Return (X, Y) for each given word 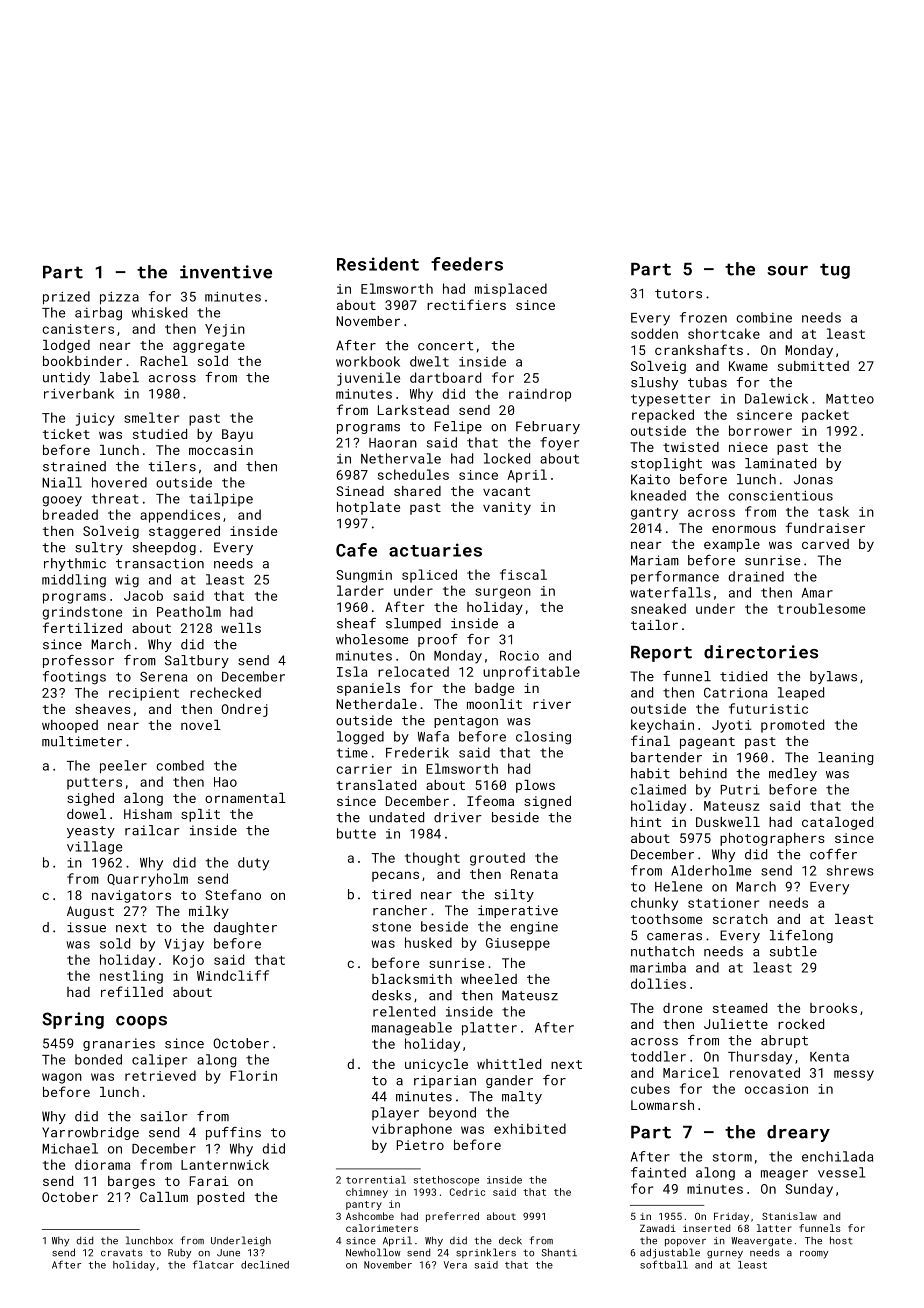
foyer (559, 444)
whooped (70, 726)
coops (141, 1022)
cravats (122, 1253)
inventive (226, 272)
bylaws (833, 677)
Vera (455, 1265)
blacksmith (412, 979)
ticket (66, 434)
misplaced (511, 290)
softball (664, 1264)
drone (682, 1008)
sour (787, 271)
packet (825, 416)
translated (376, 785)
